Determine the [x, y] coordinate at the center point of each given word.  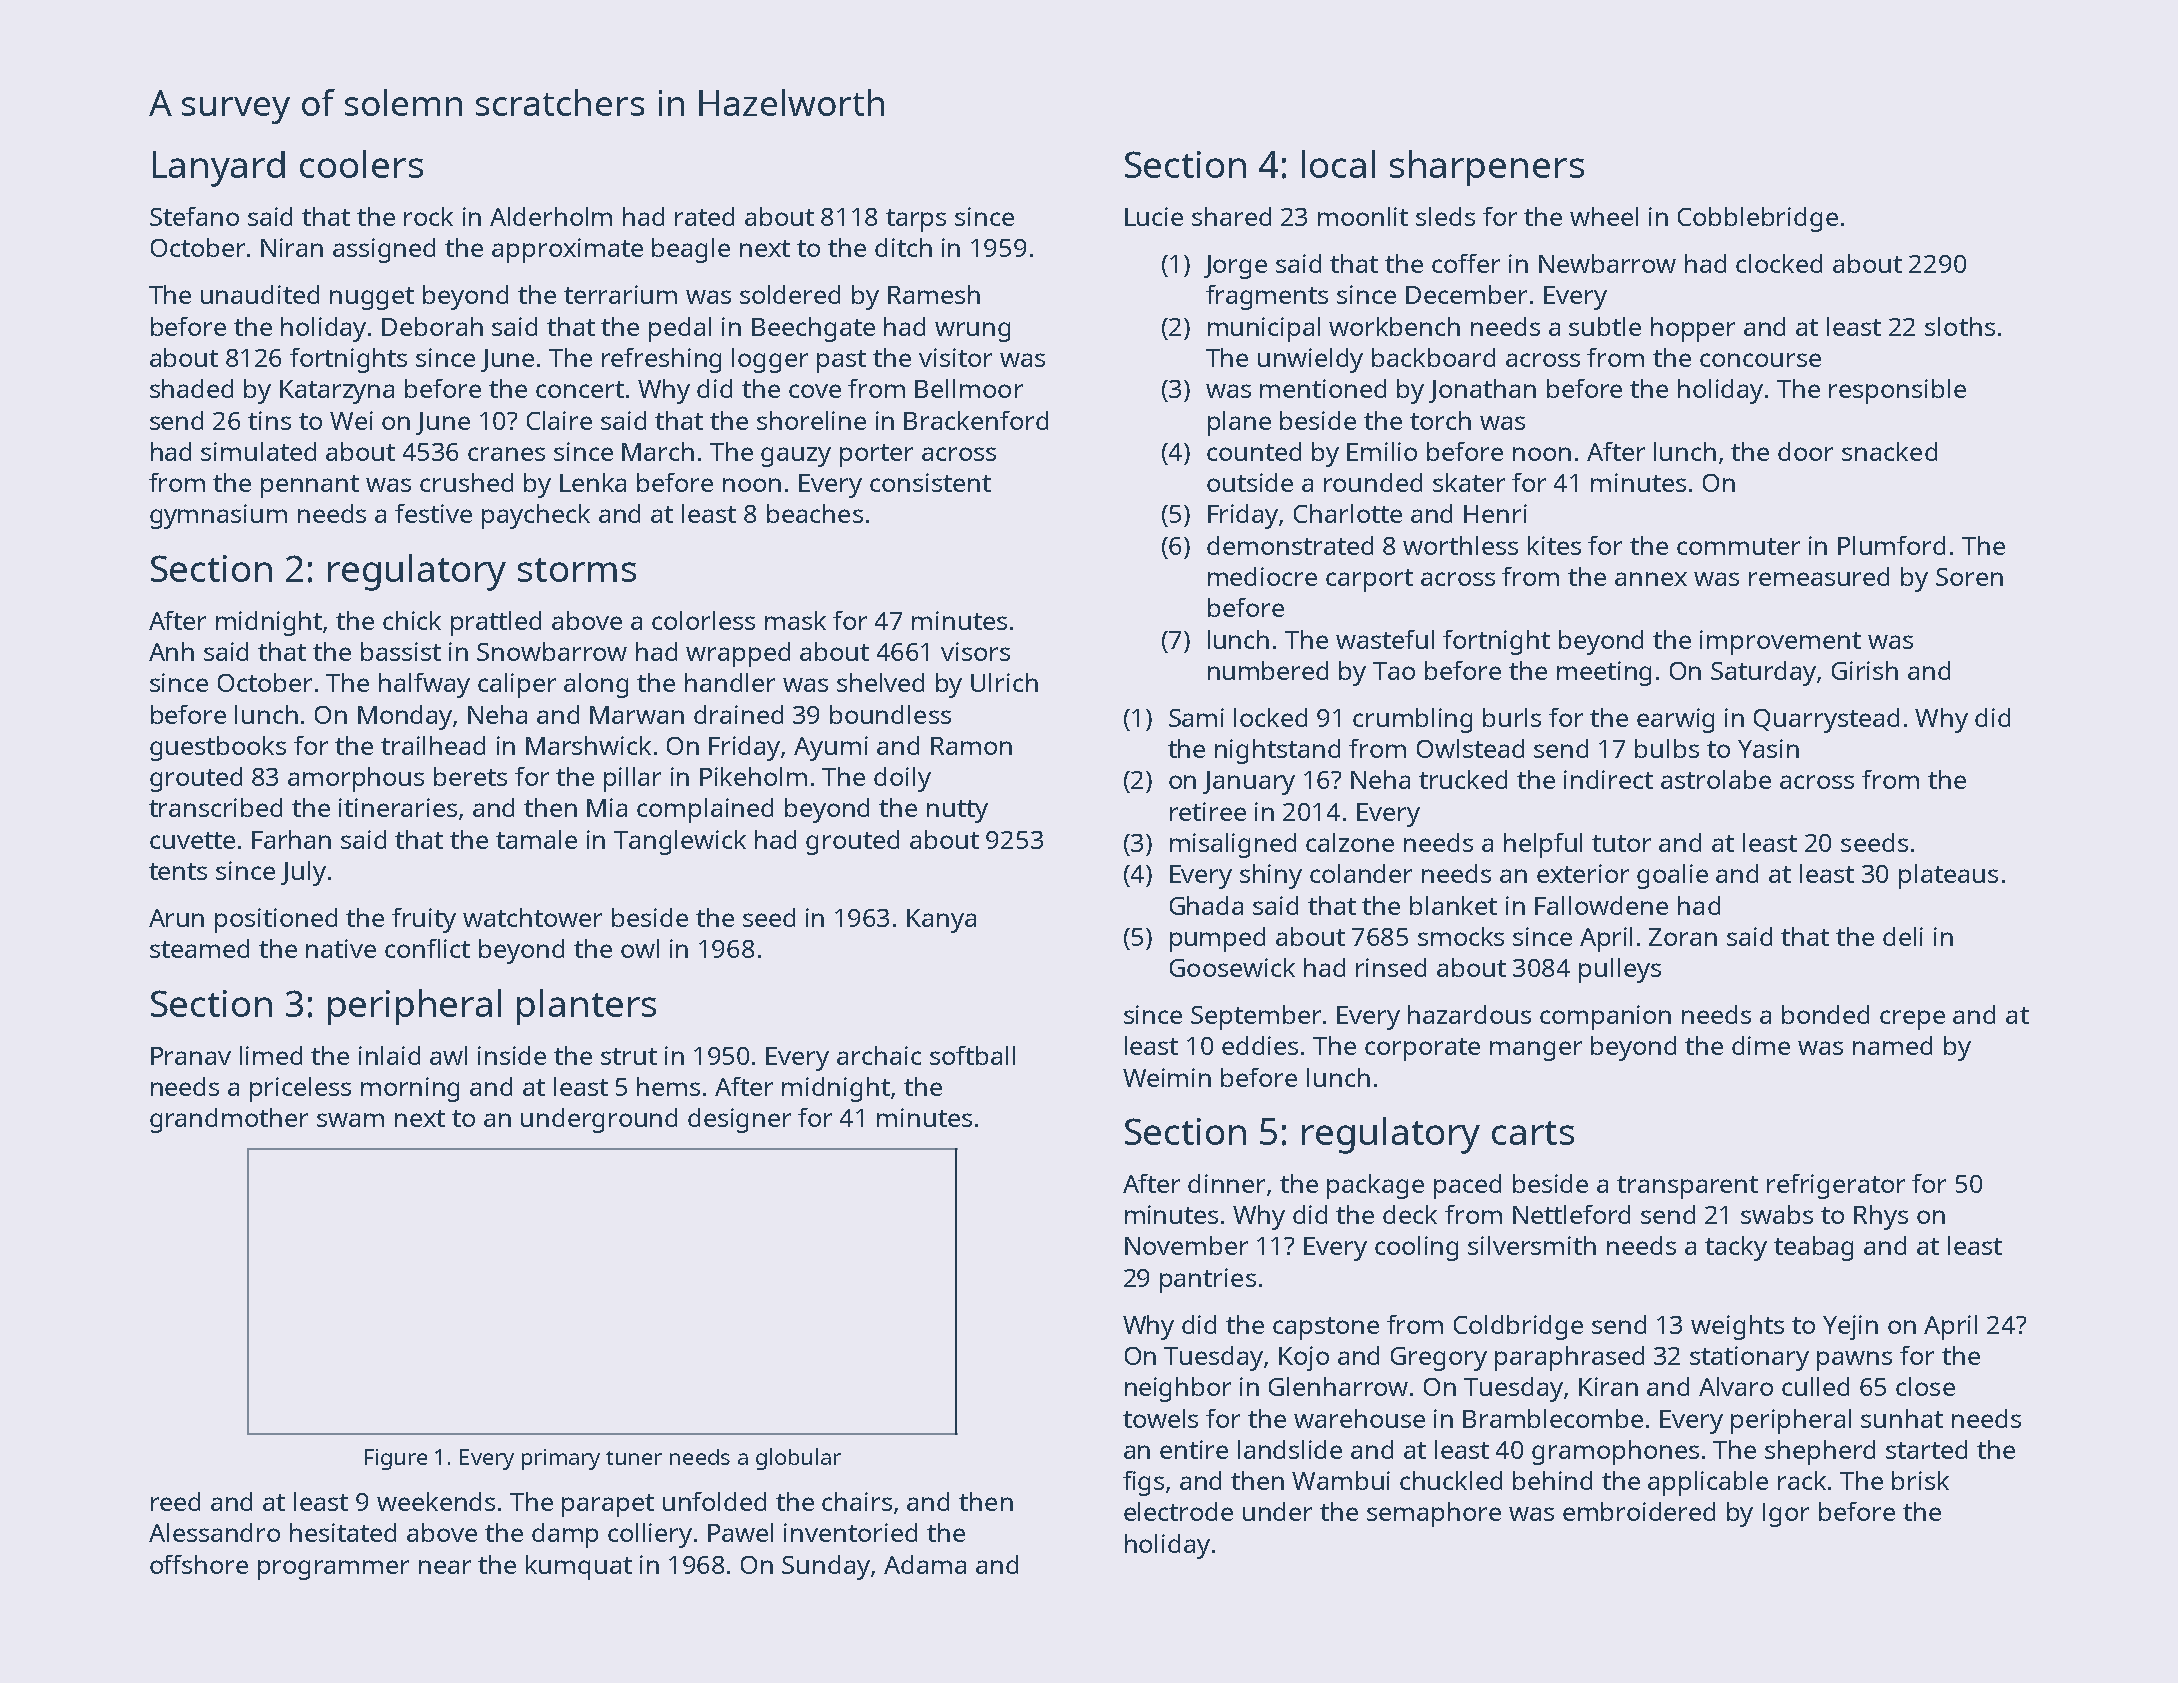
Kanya [941, 921]
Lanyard [219, 169]
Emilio [1382, 451]
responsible [1897, 391]
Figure [396, 1459]
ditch [903, 247]
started [1926, 1449]
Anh [171, 651]
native [341, 948]
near [445, 1567]
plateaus [1948, 876]
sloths [1960, 326]
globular [798, 1459]
